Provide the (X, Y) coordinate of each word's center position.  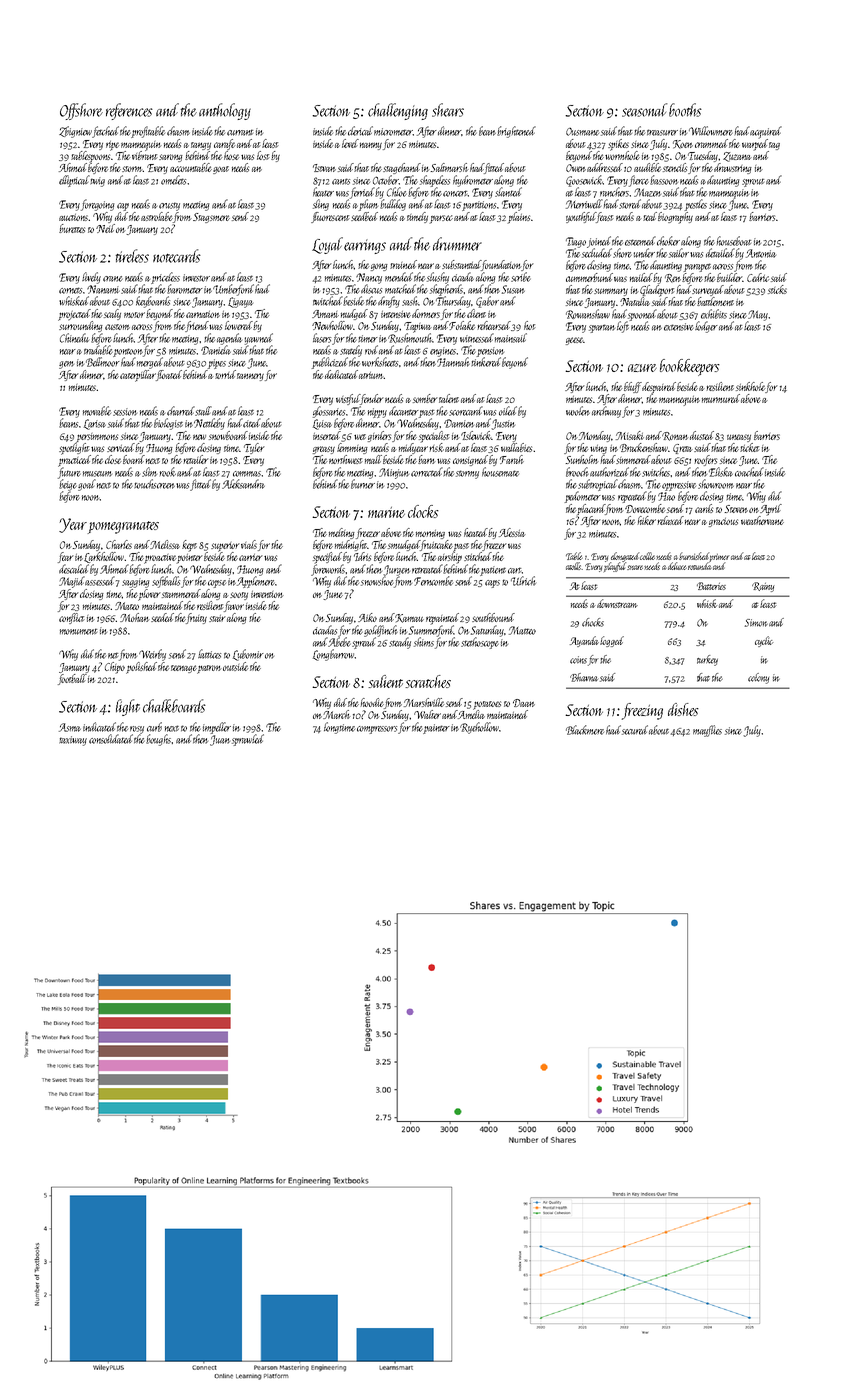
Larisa (95, 424)
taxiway (73, 741)
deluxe (677, 566)
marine (386, 512)
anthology (225, 111)
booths (685, 110)
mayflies (707, 731)
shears (448, 110)
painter (436, 729)
